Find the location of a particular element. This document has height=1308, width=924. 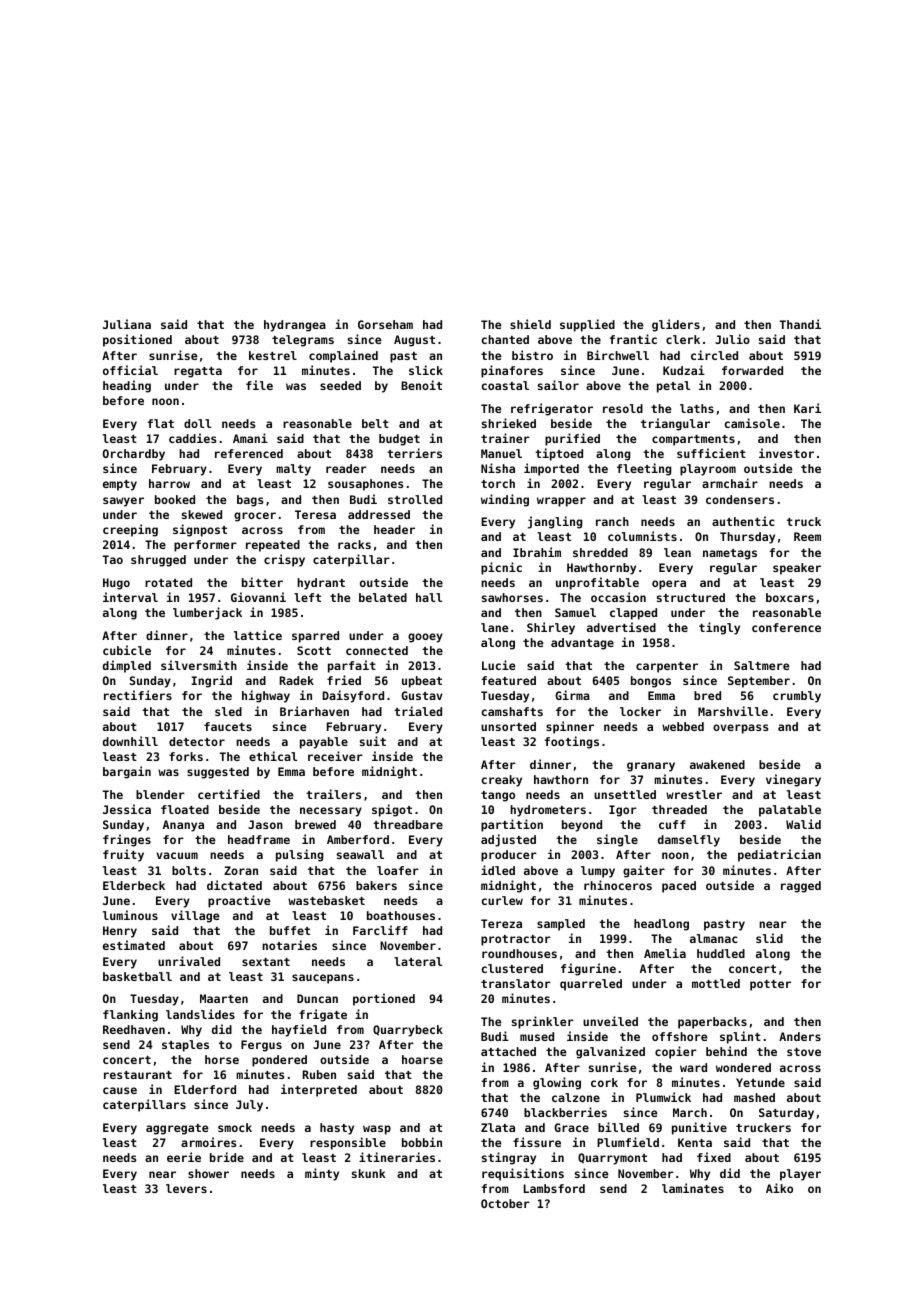

shield is located at coordinates (530, 324).
